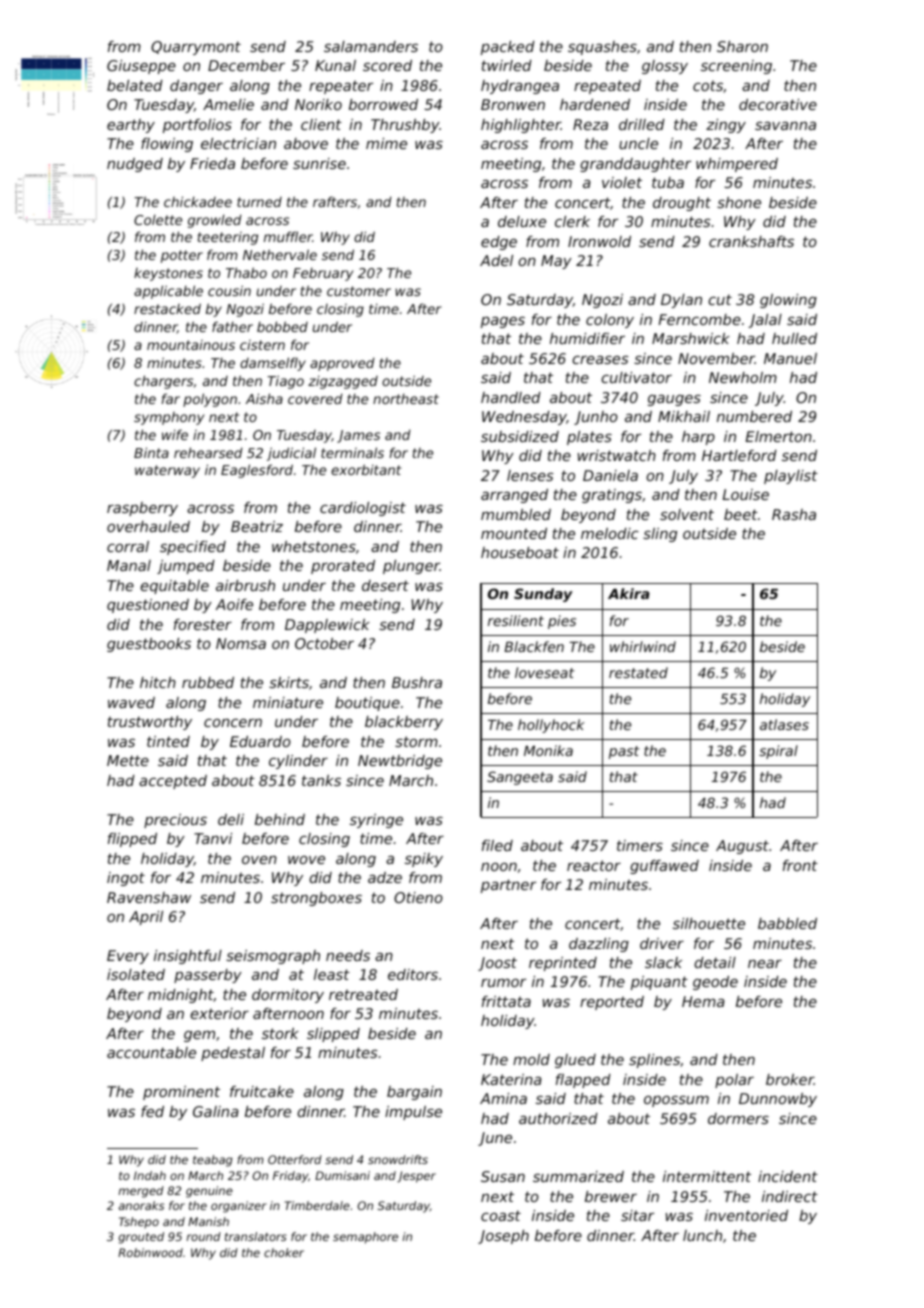  Describe the element at coordinates (499, 243) in the page. I see `edge` at that location.
